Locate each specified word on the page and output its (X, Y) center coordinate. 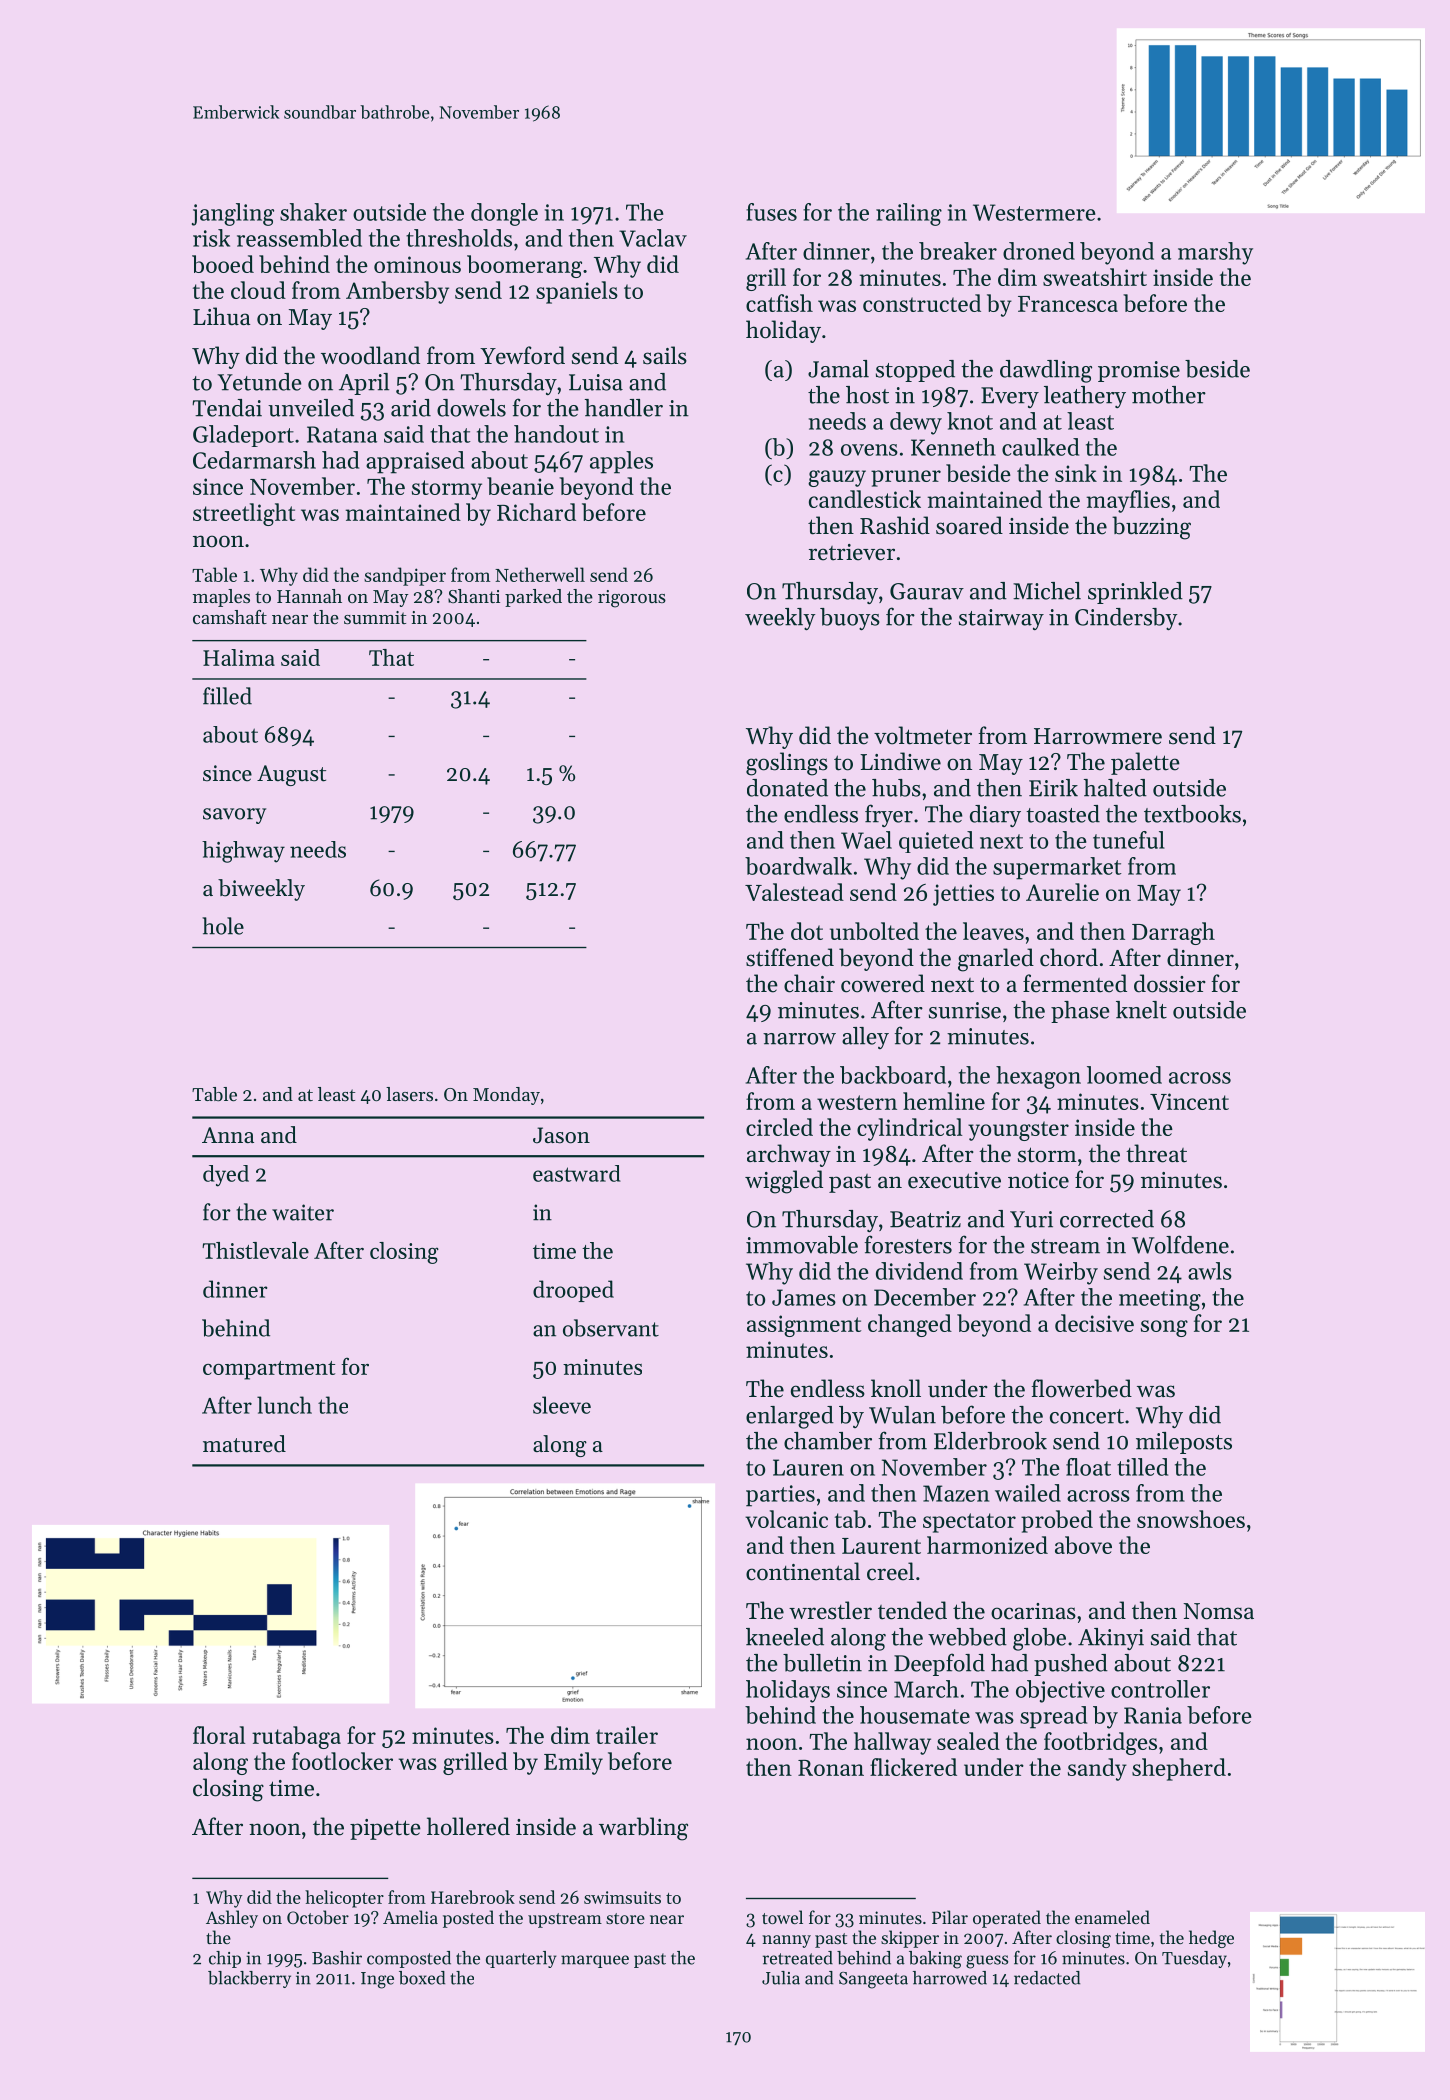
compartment (269, 1370)
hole (223, 926)
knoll (896, 1388)
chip (225, 1959)
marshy (1215, 253)
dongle (504, 214)
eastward (577, 1173)
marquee (595, 1961)
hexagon (1038, 1077)
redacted (1047, 1978)
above (1083, 1545)
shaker (313, 212)
